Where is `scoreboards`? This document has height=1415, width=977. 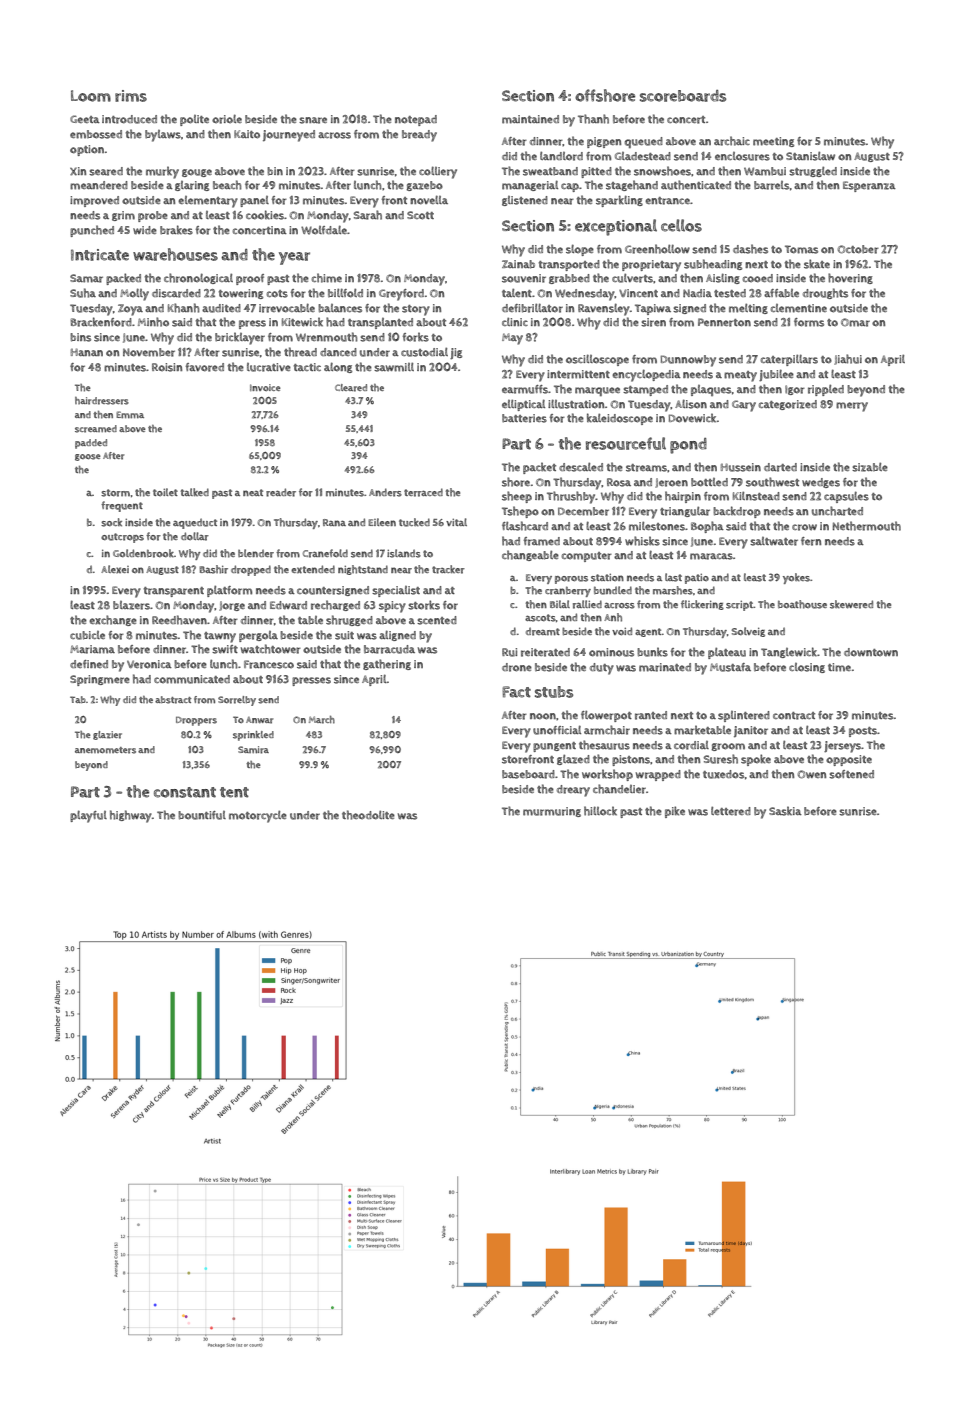
scoreboards is located at coordinates (683, 96).
